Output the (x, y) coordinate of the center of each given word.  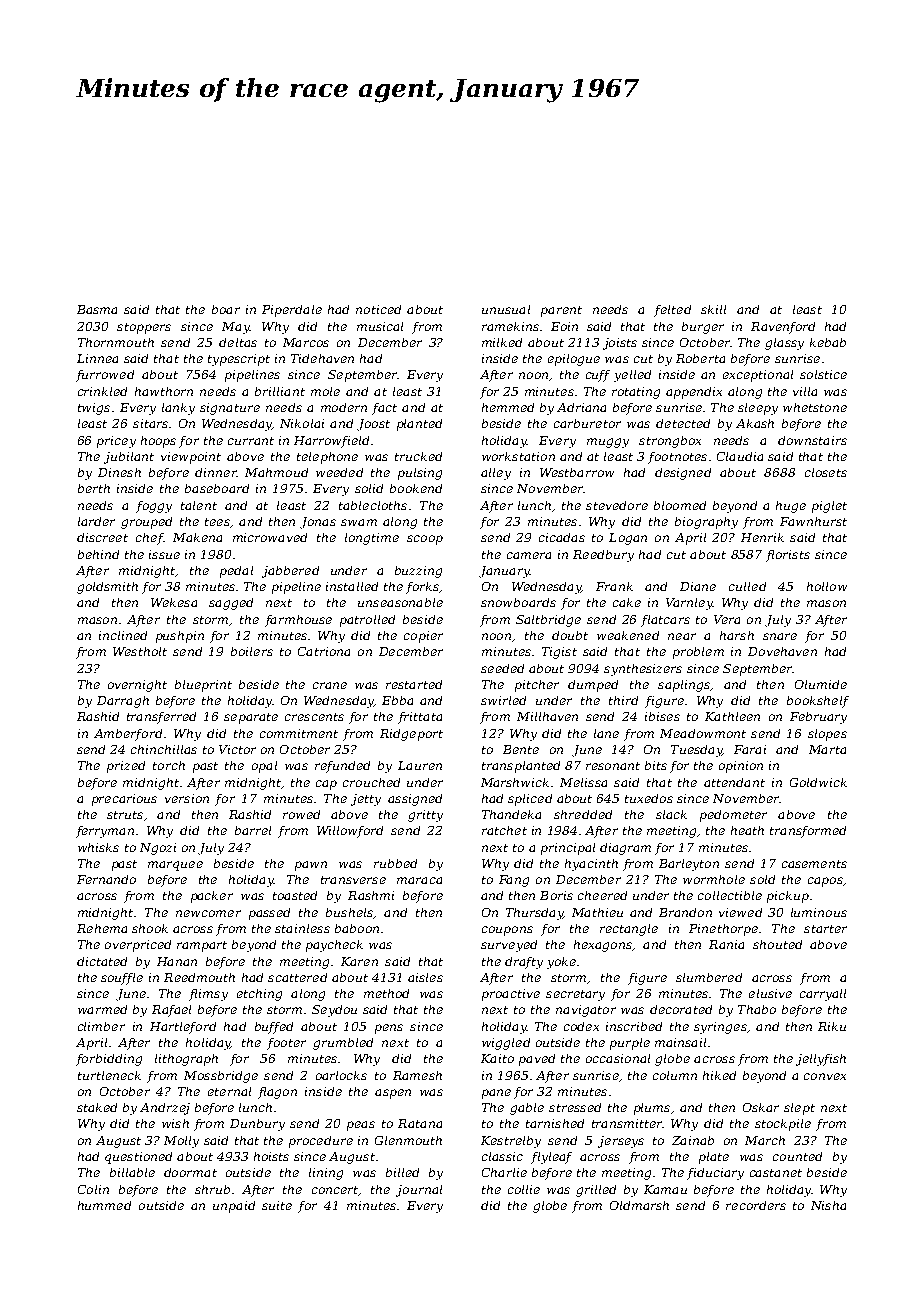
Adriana (581, 407)
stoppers (144, 328)
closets (826, 472)
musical (380, 326)
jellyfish (821, 1060)
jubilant (129, 458)
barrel (253, 830)
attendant (734, 782)
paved (537, 1060)
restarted (414, 684)
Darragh (123, 702)
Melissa (583, 782)
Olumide (821, 684)
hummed (104, 1205)
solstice (823, 374)
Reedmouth (199, 977)
